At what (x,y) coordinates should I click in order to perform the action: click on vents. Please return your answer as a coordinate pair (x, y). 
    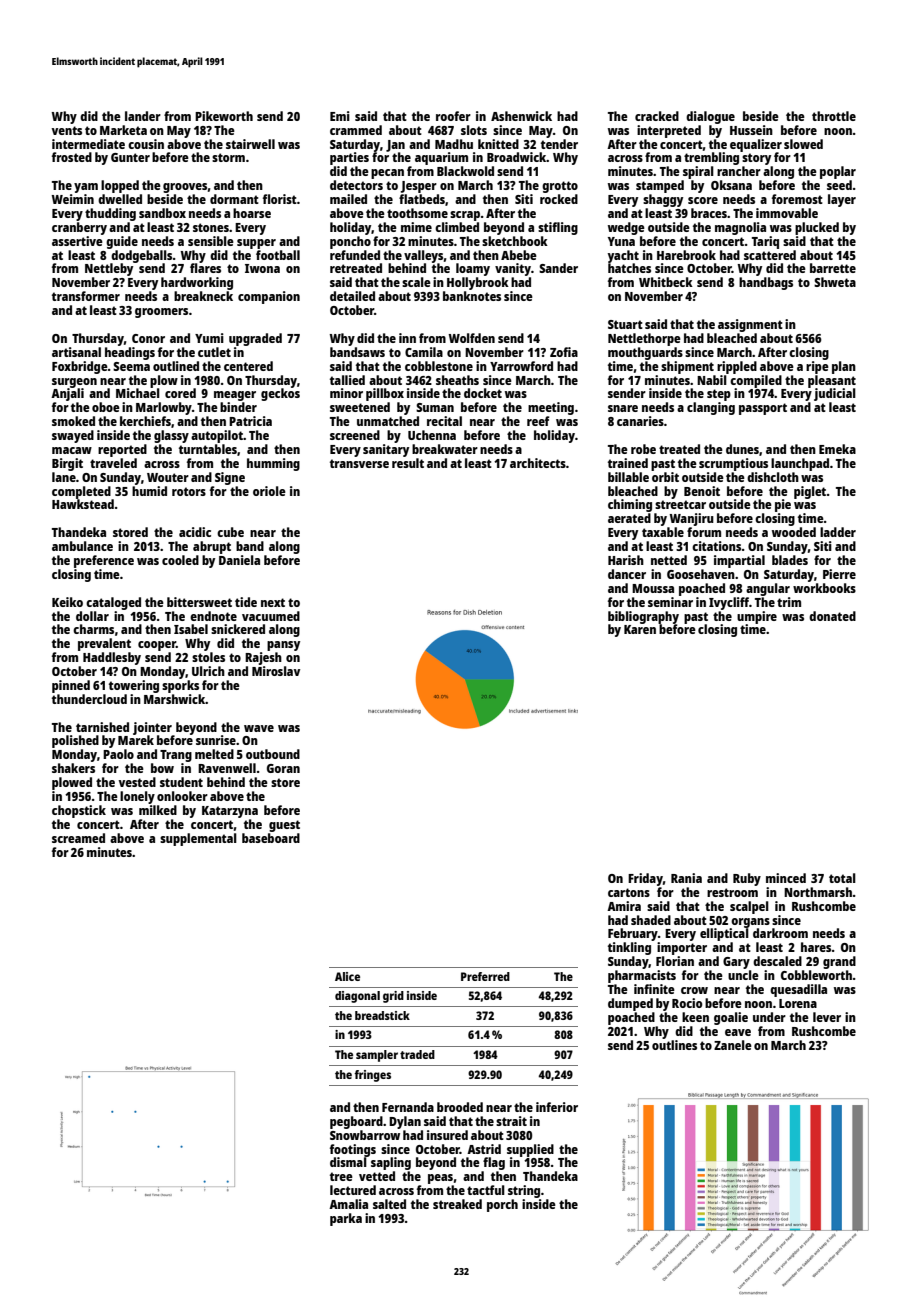
    Looking at the image, I should click on (67, 130).
